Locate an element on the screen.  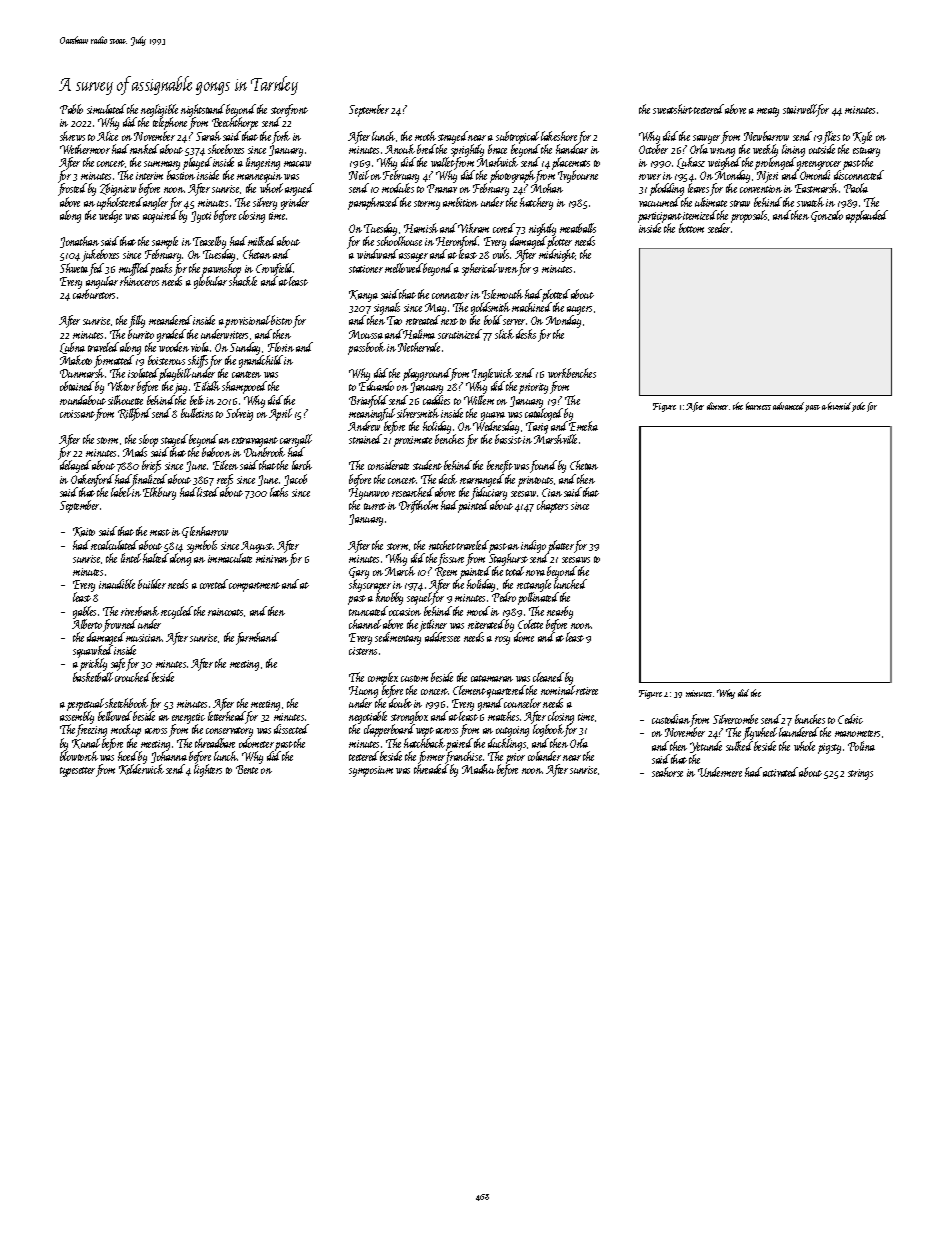
ratchet is located at coordinates (442, 545).
